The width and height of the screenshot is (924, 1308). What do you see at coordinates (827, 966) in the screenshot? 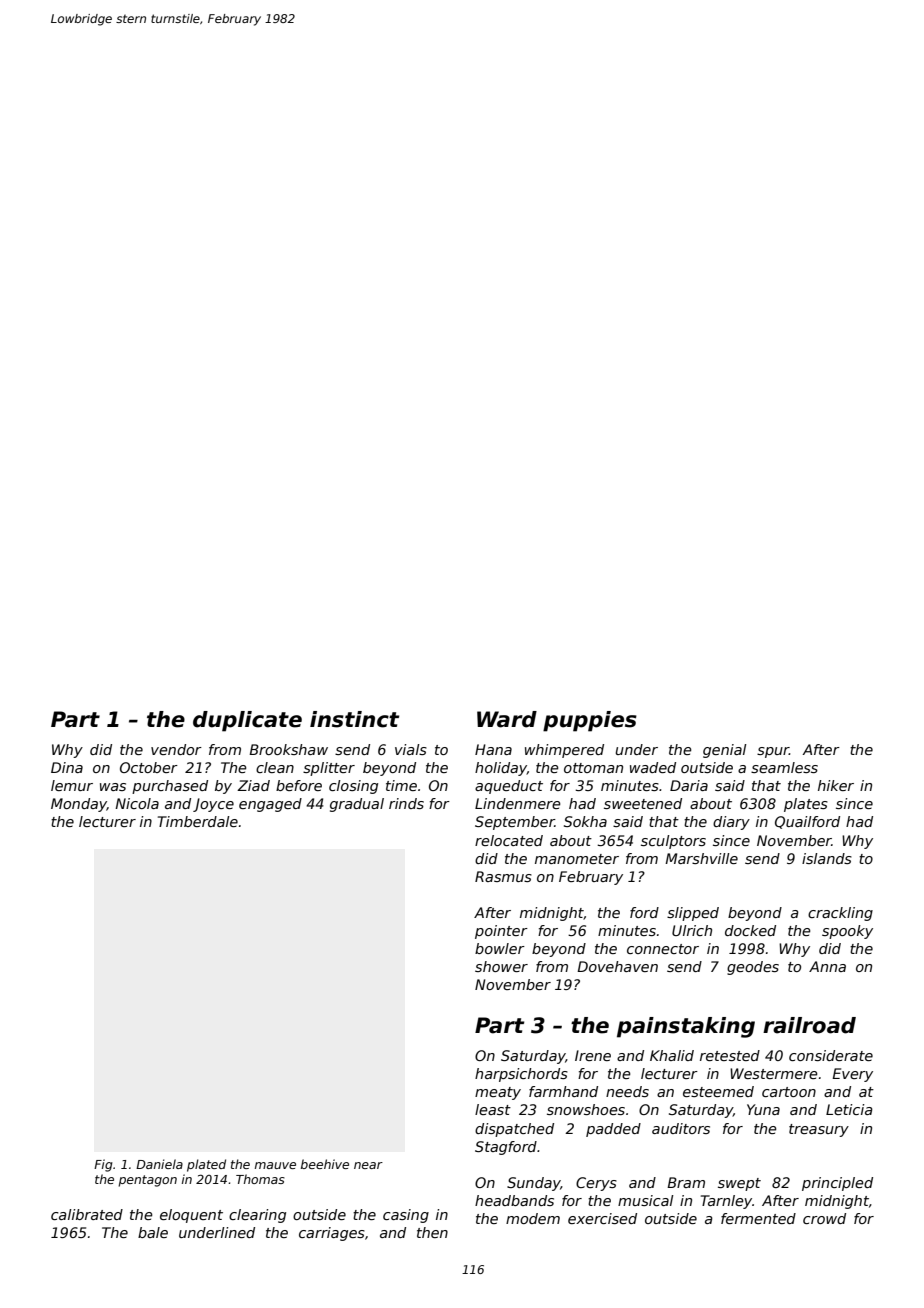
I see `Anna` at bounding box center [827, 966].
